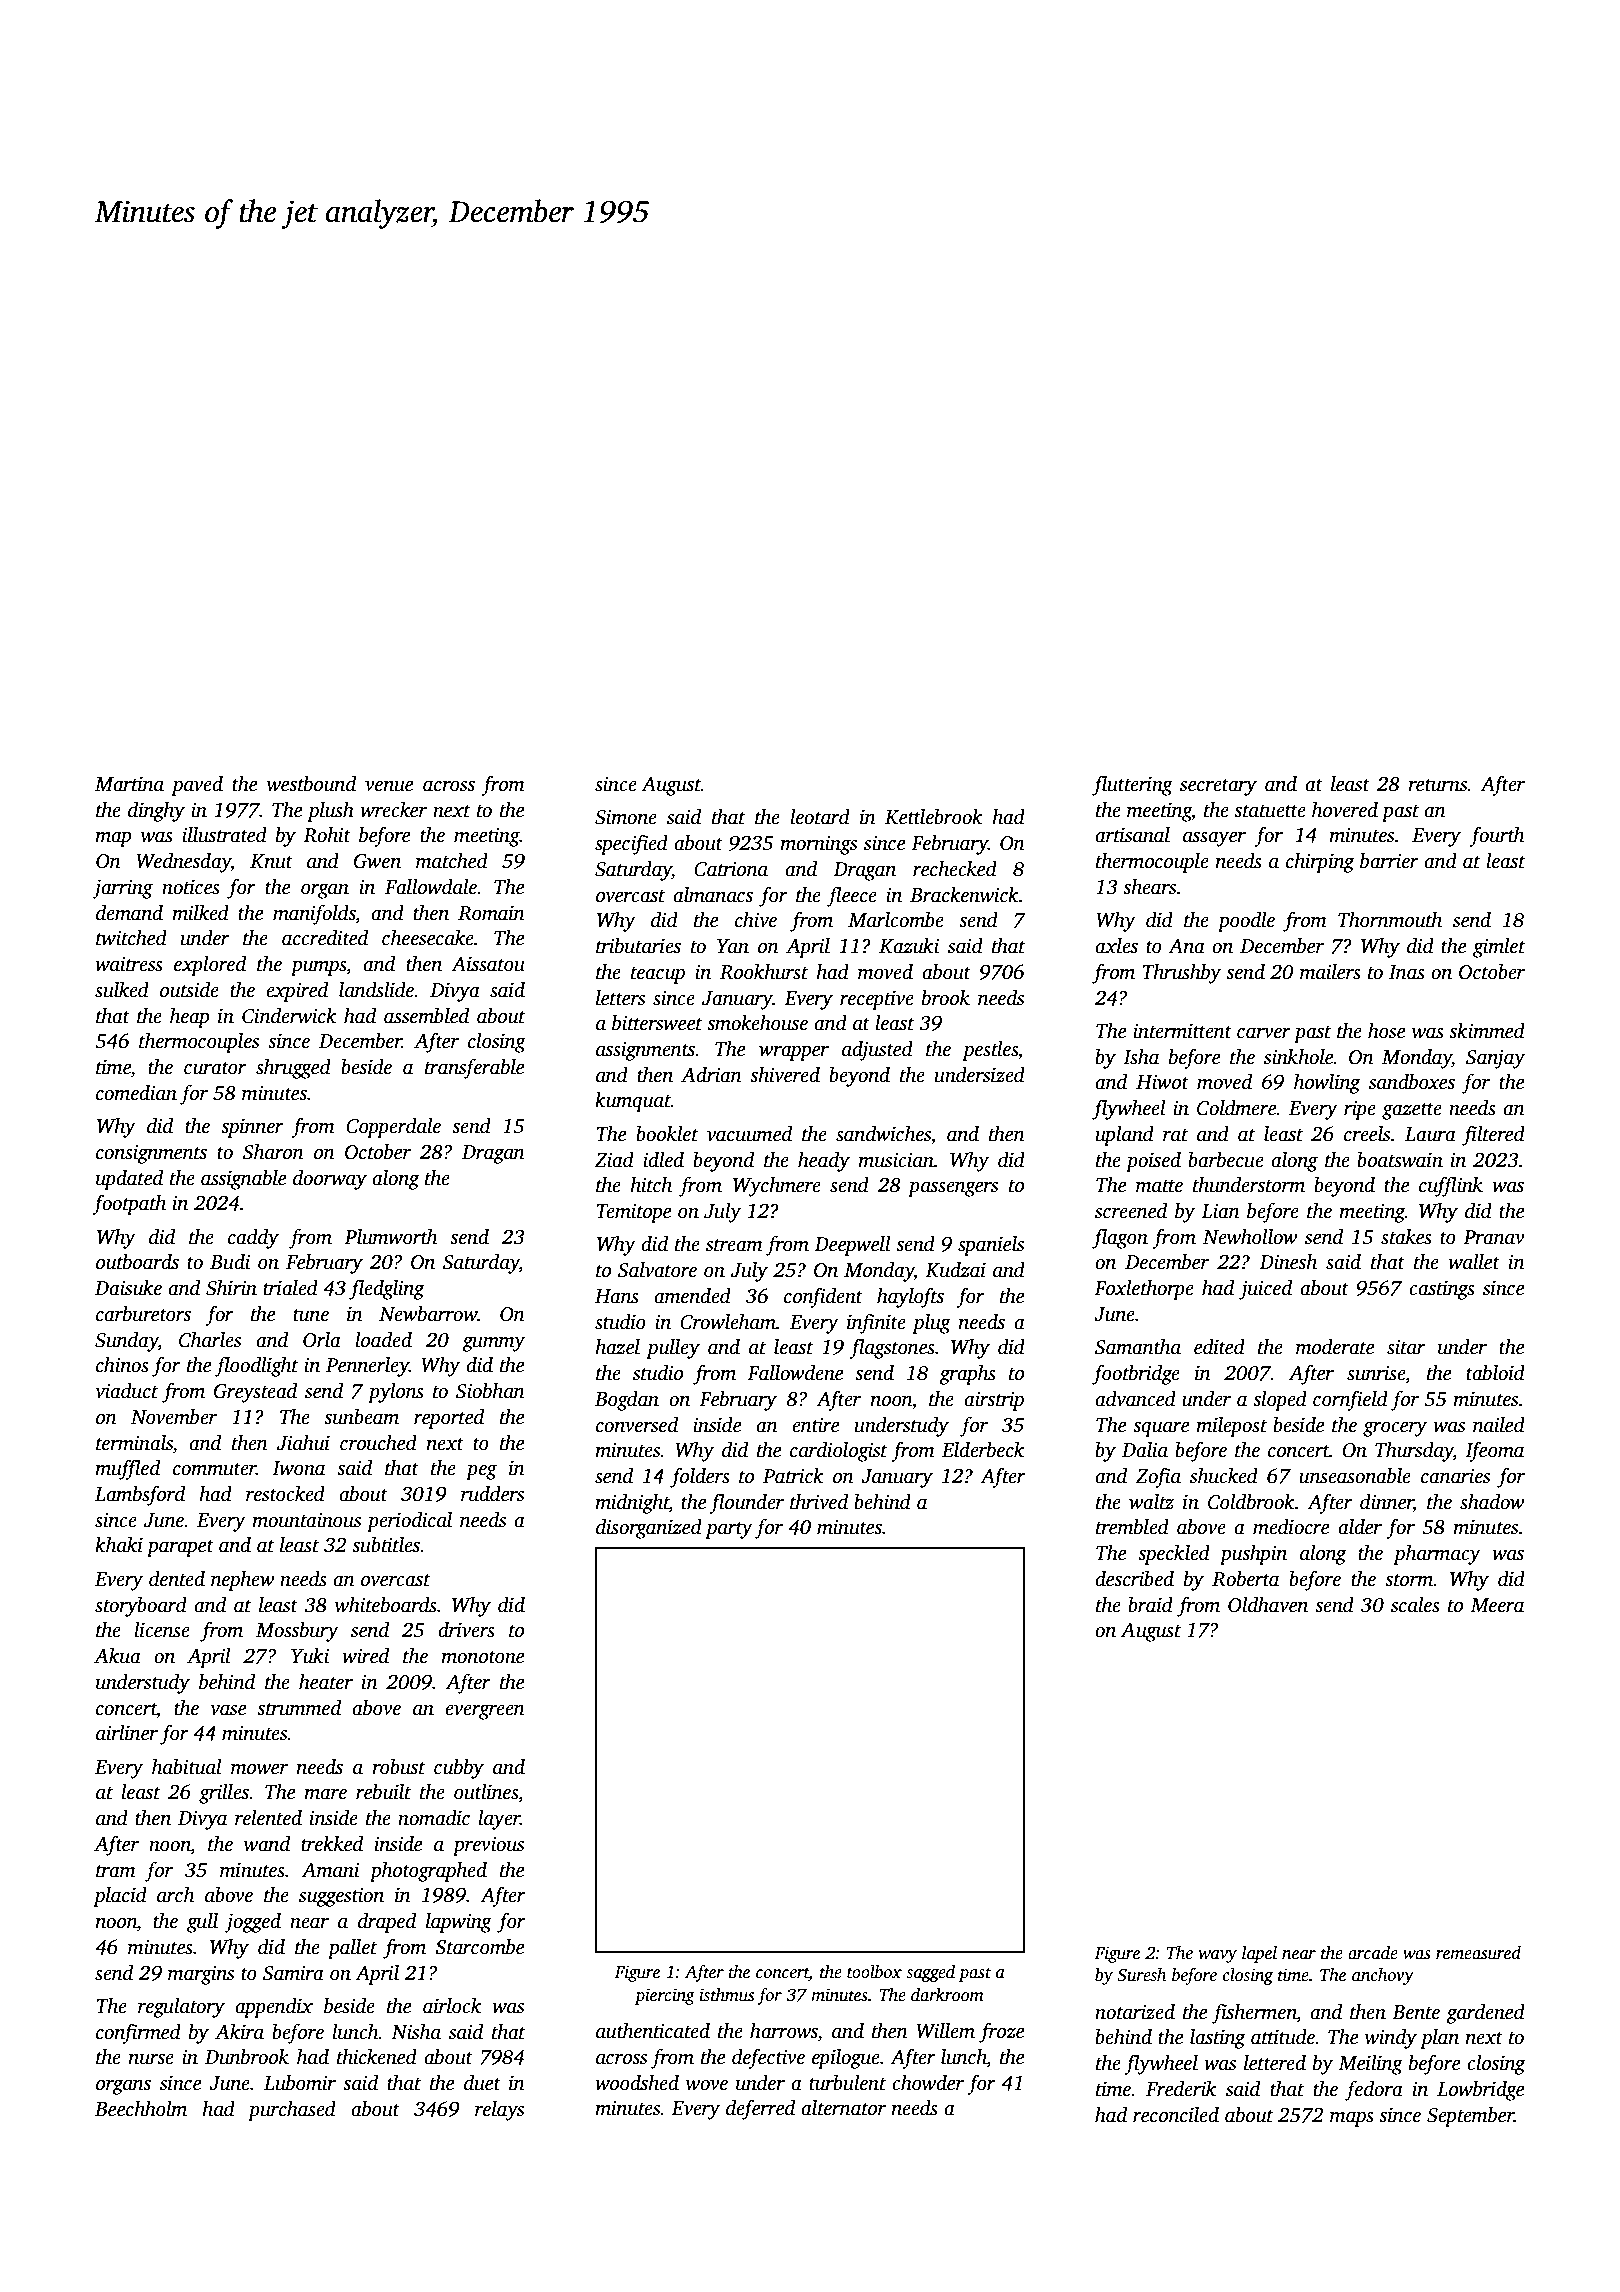 Image resolution: width=1620 pixels, height=2292 pixels. What do you see at coordinates (292, 2111) in the document?
I see `purchased` at bounding box center [292, 2111].
